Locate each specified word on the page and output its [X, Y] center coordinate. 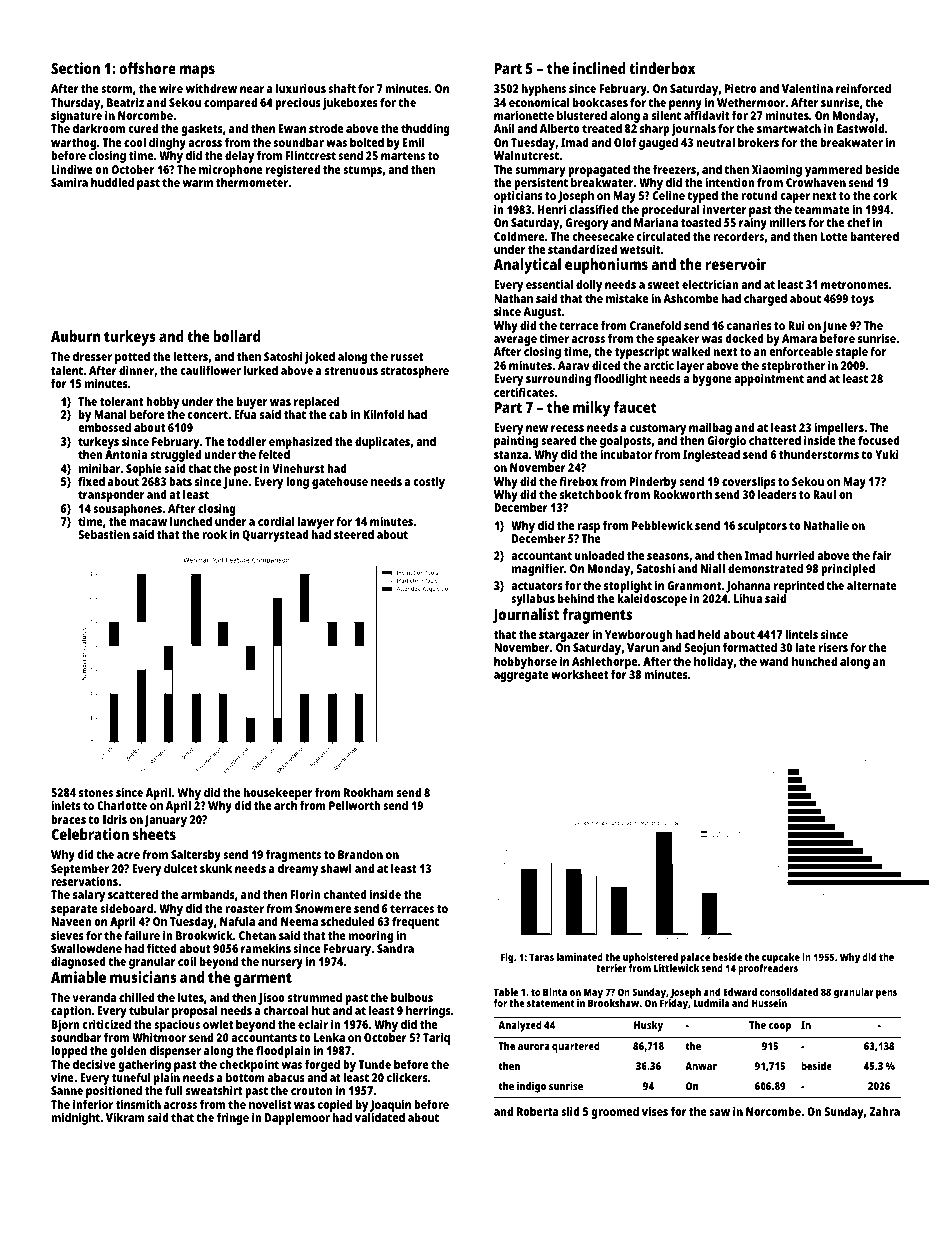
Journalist [525, 616]
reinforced [863, 88]
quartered [576, 1047]
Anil [504, 128]
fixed [91, 481]
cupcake [781, 958]
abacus [286, 1077]
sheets [154, 834]
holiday [713, 662]
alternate [872, 585]
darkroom [99, 128]
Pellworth [355, 805]
